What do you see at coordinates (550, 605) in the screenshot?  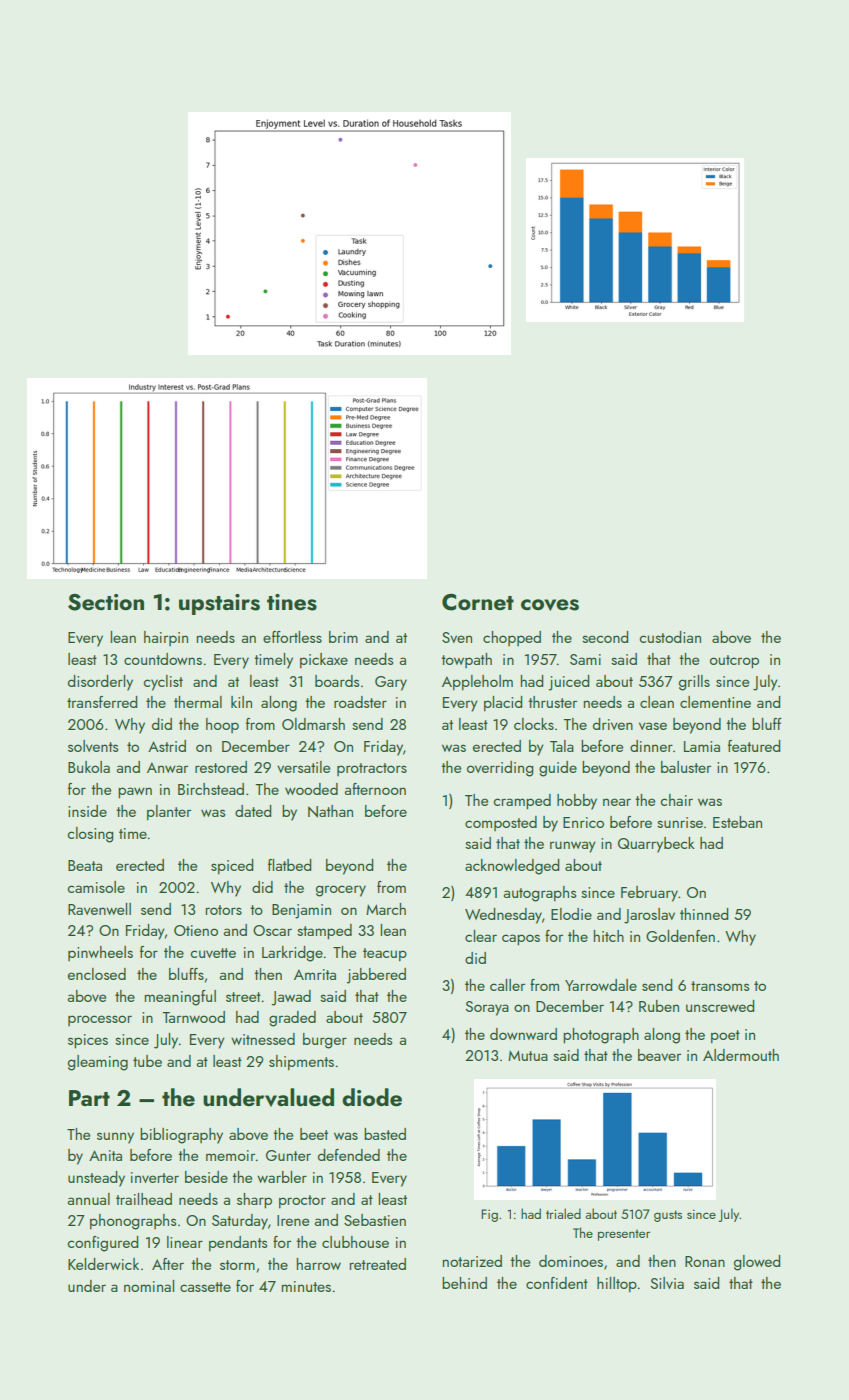 I see `coves` at bounding box center [550, 605].
